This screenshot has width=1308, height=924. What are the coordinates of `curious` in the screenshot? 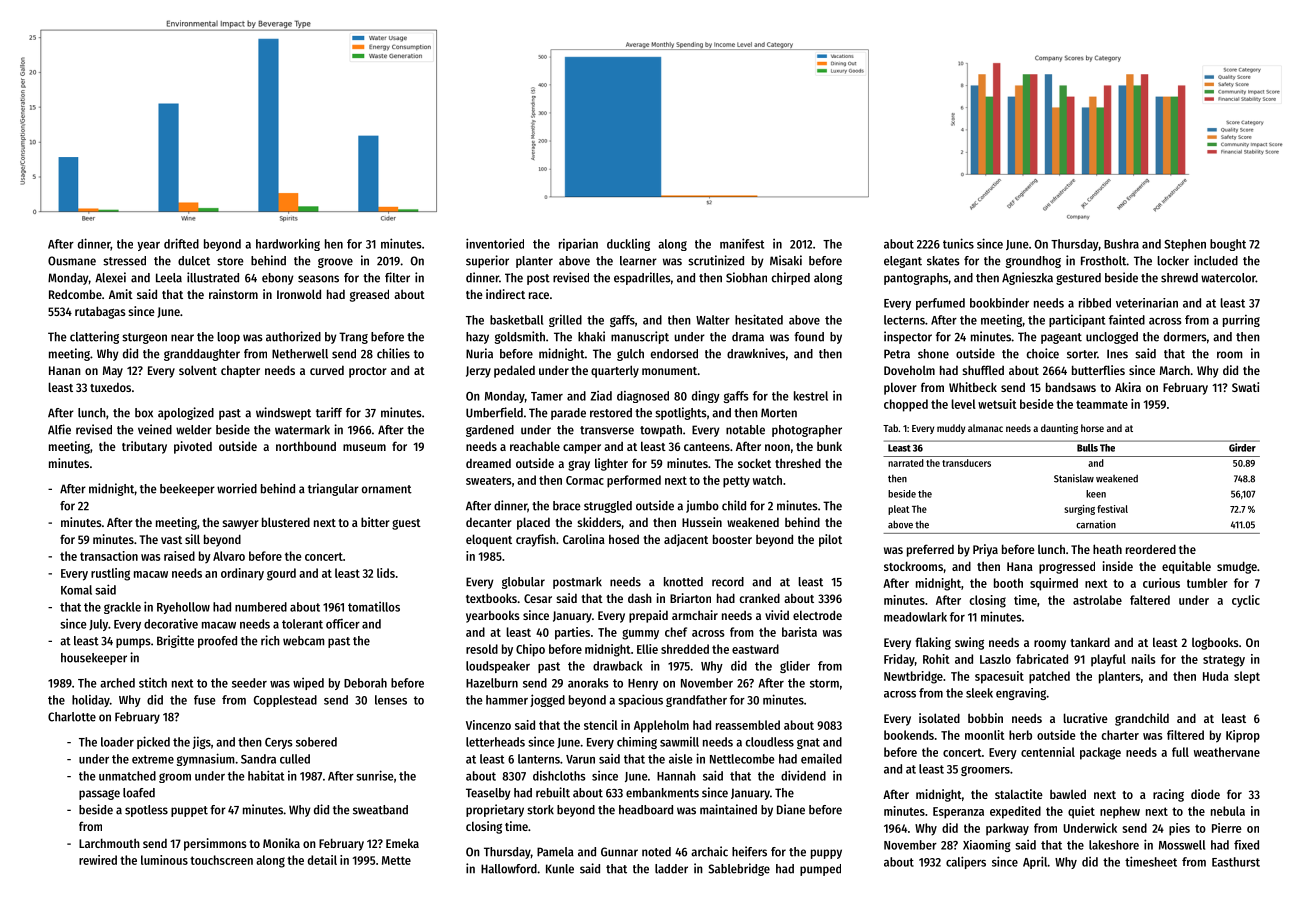 It's located at (1161, 583).
